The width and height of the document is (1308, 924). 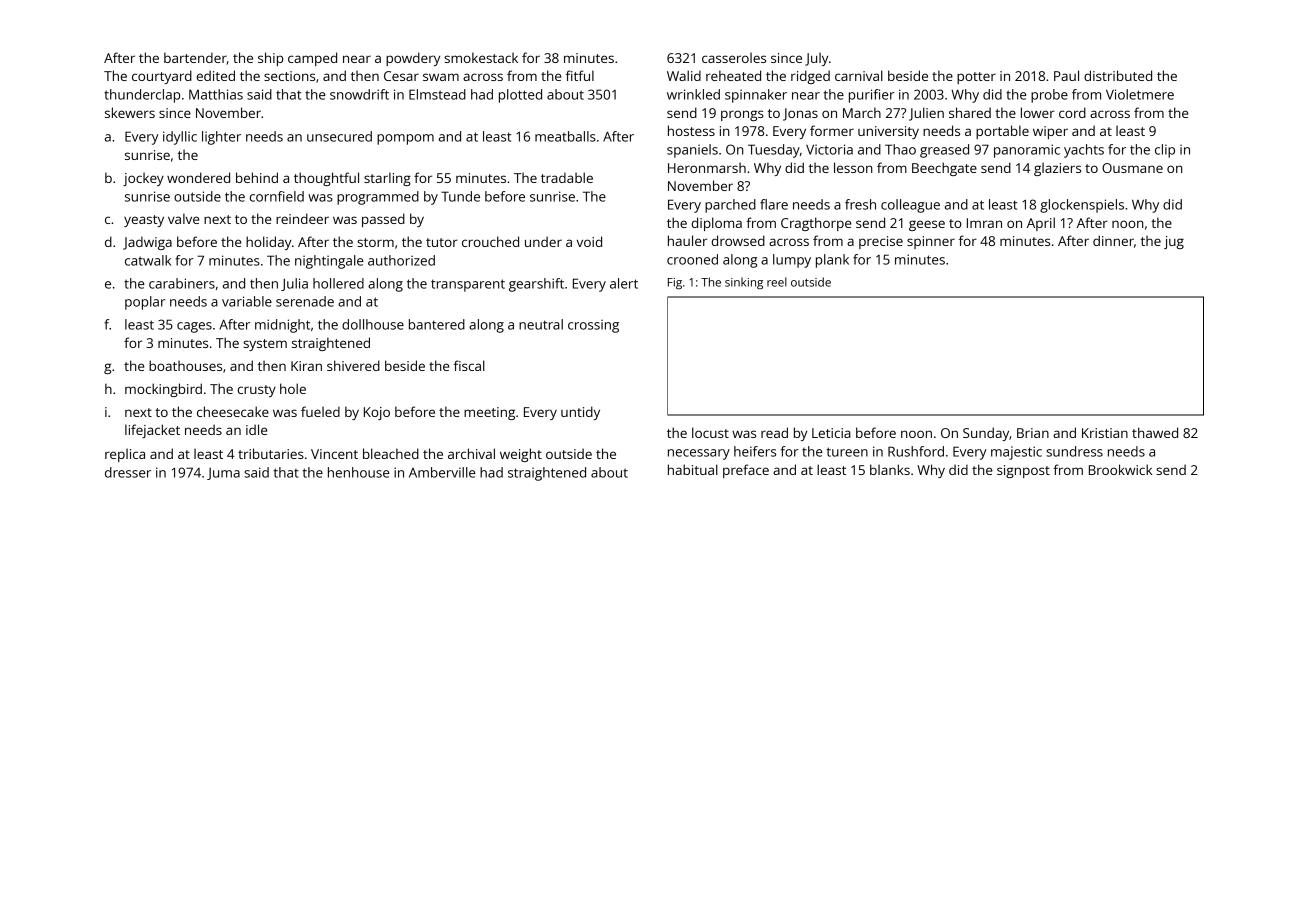 What do you see at coordinates (302, 218) in the document?
I see `reindeer` at bounding box center [302, 218].
